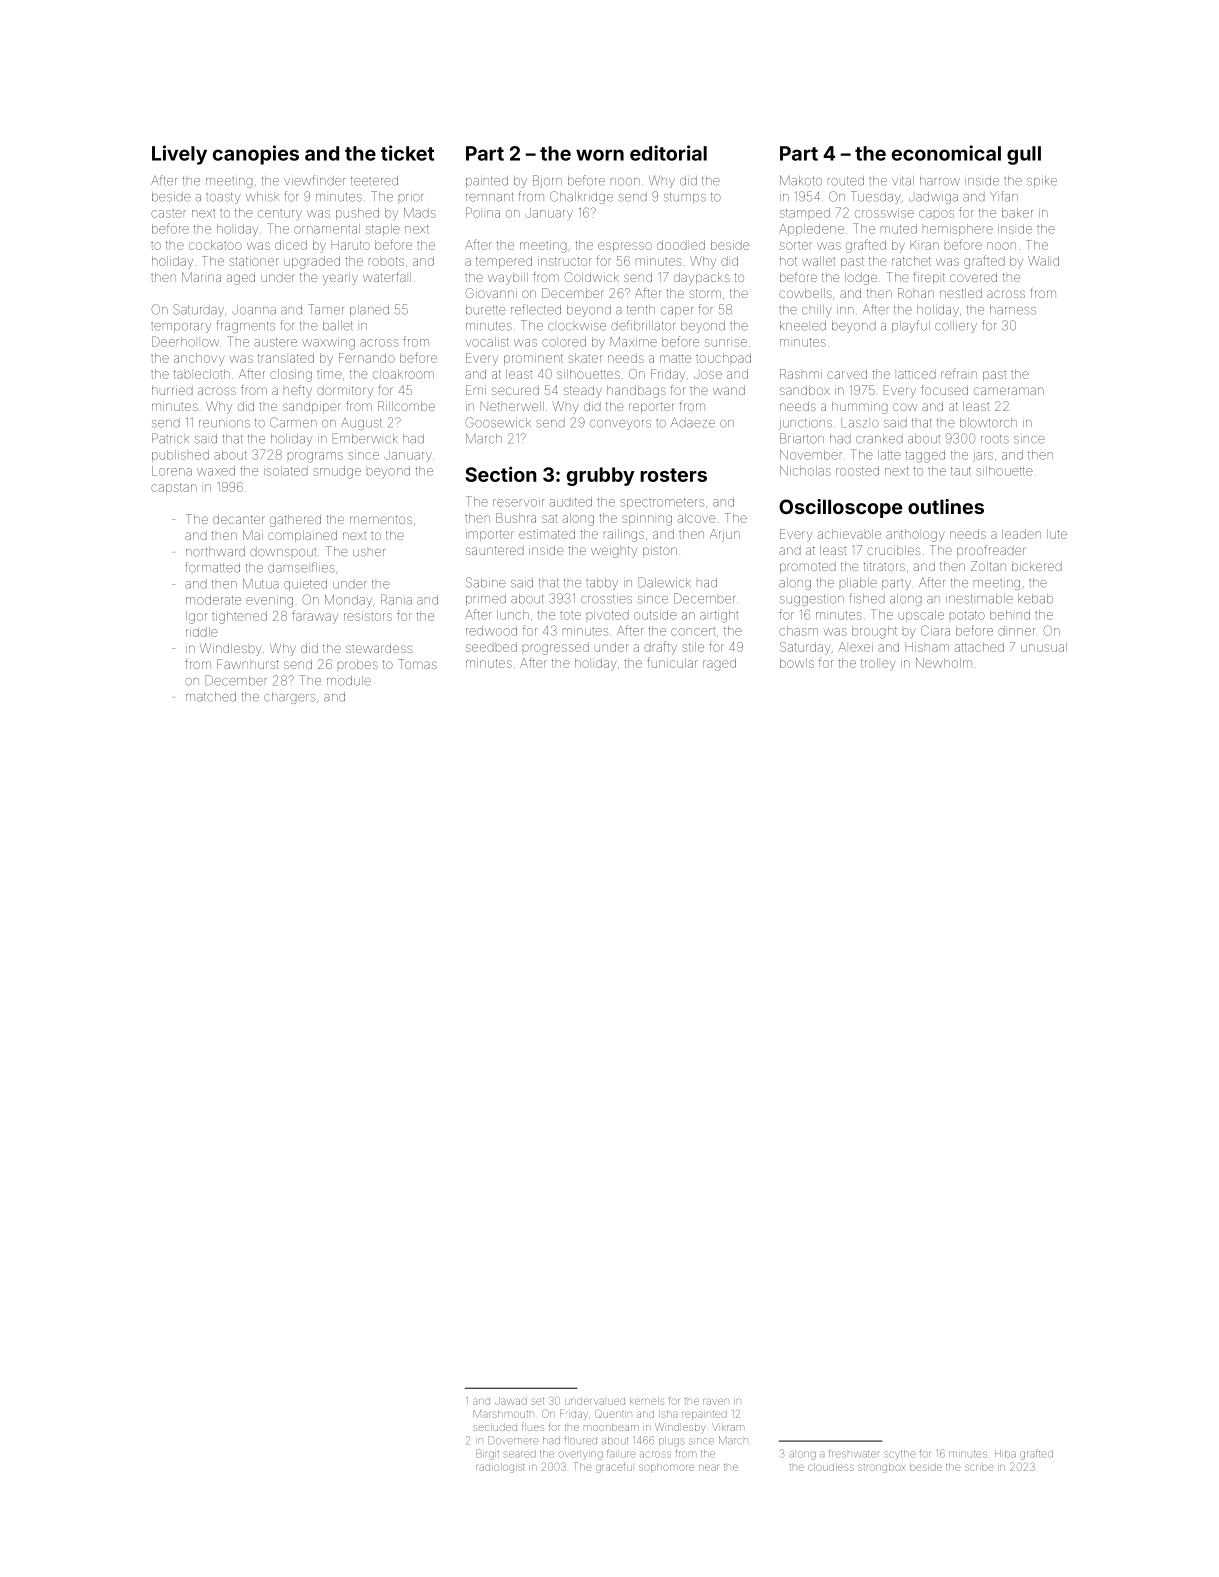  Describe the element at coordinates (533, 359) in the image. I see `prominent` at that location.
